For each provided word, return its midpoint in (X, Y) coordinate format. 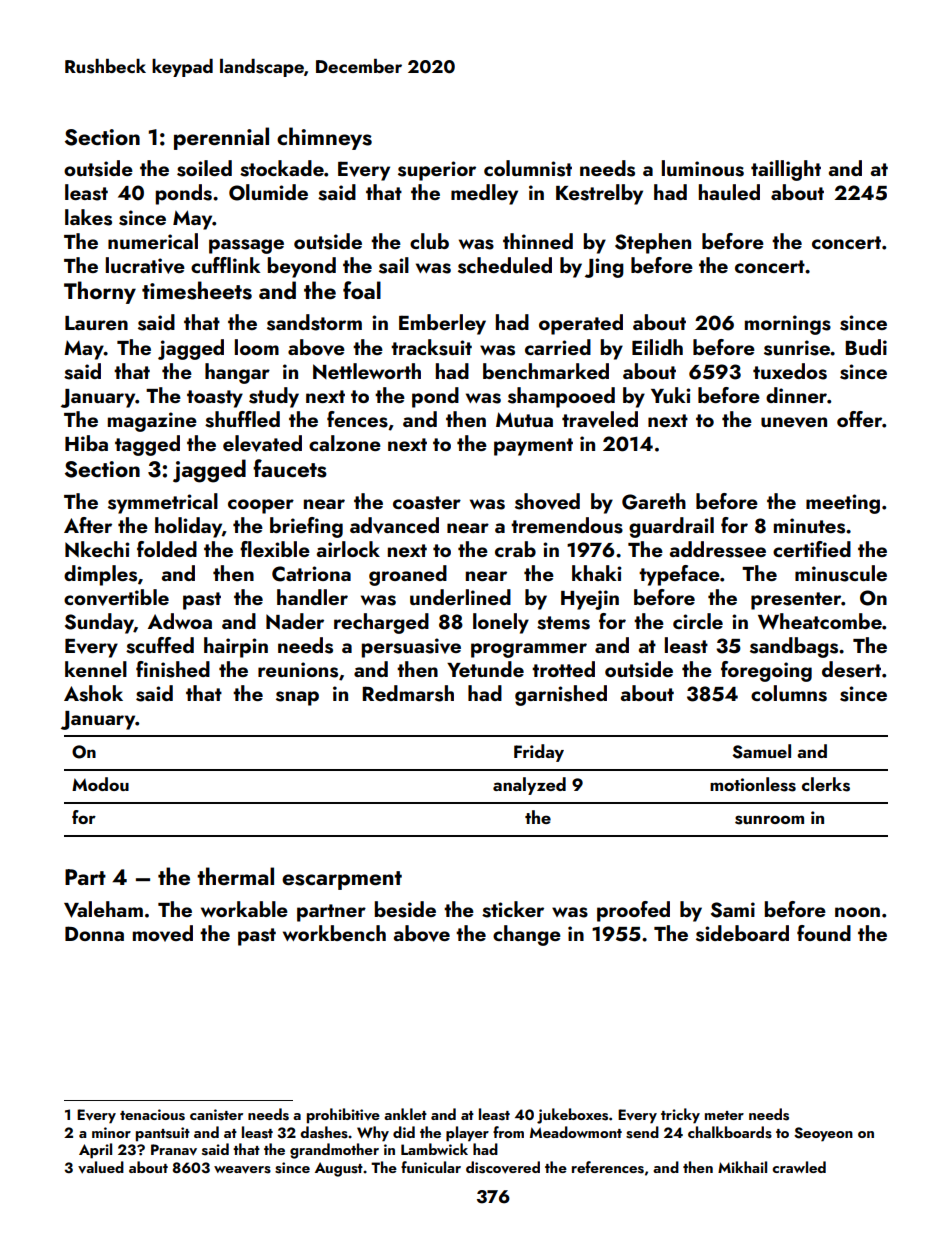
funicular (431, 1167)
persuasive (411, 648)
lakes (88, 217)
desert (851, 669)
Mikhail (742, 1167)
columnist (528, 168)
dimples (100, 575)
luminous (703, 168)
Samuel (761, 751)
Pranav (174, 1150)
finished (173, 669)
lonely (501, 623)
